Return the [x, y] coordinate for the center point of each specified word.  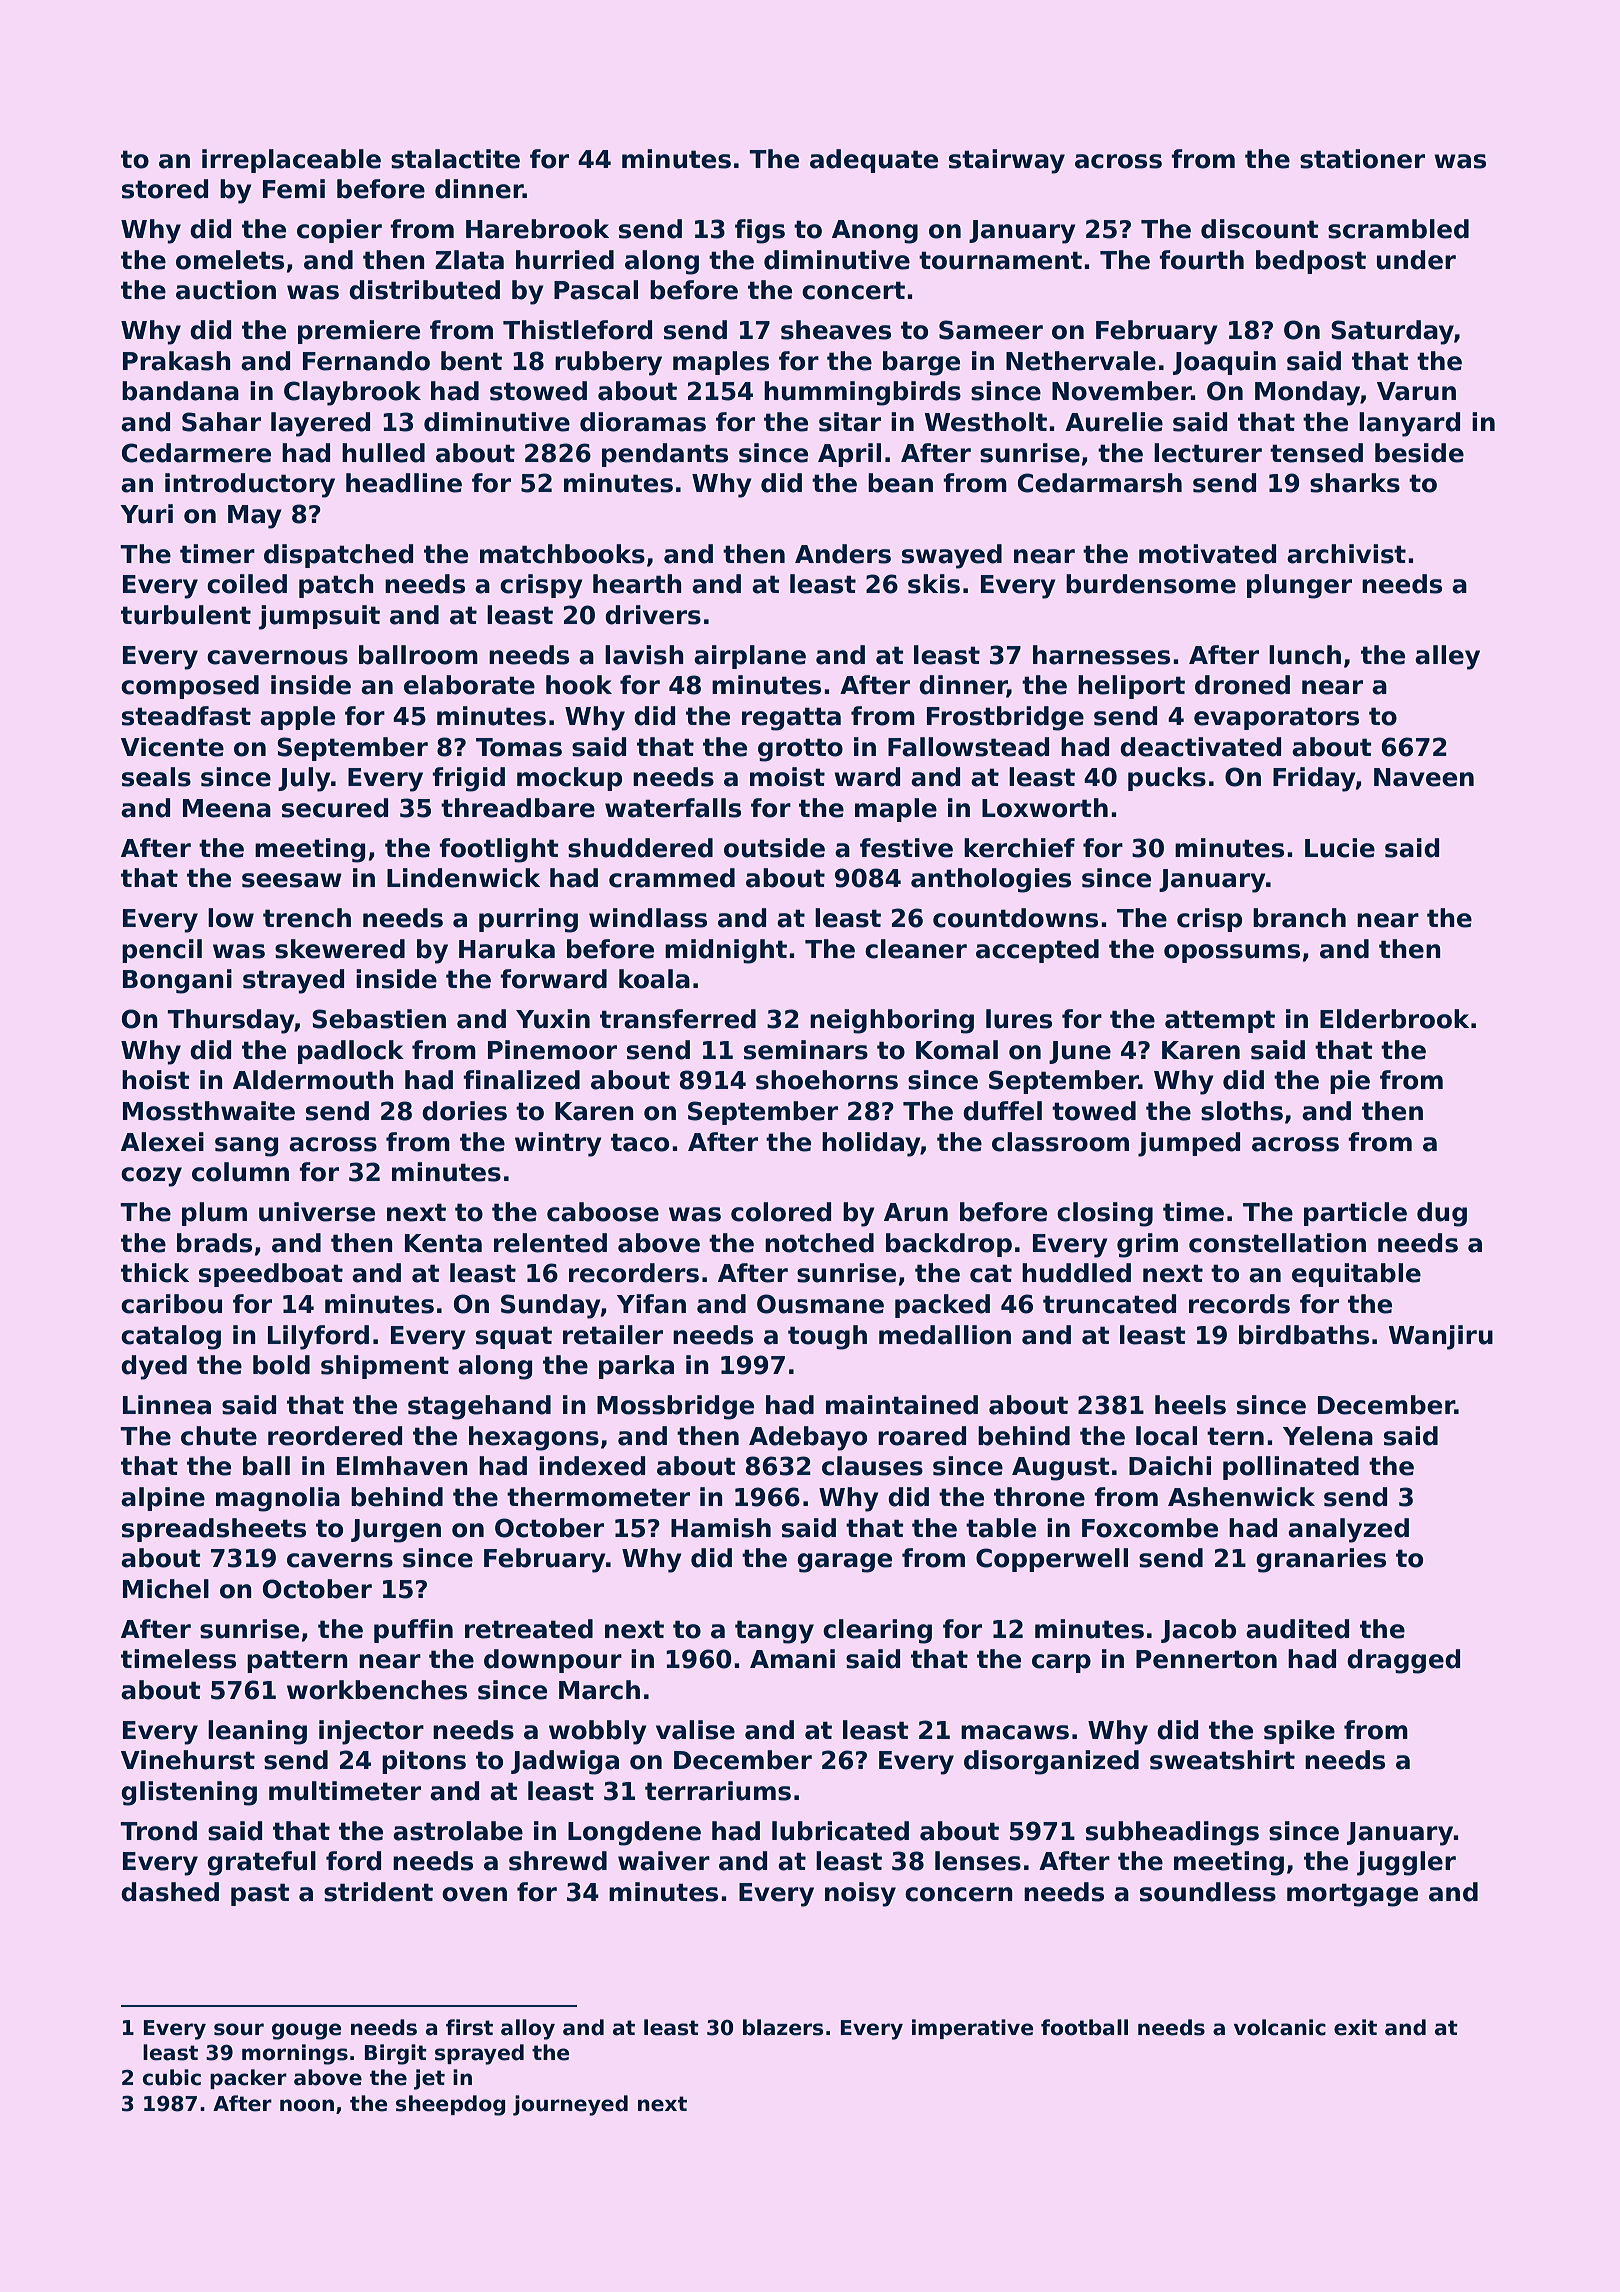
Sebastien [379, 1019]
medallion [945, 1335]
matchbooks [562, 554]
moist [787, 777]
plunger [1299, 586]
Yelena [1328, 1436]
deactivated [1200, 747]
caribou [171, 1304]
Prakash [177, 361]
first [469, 2027]
